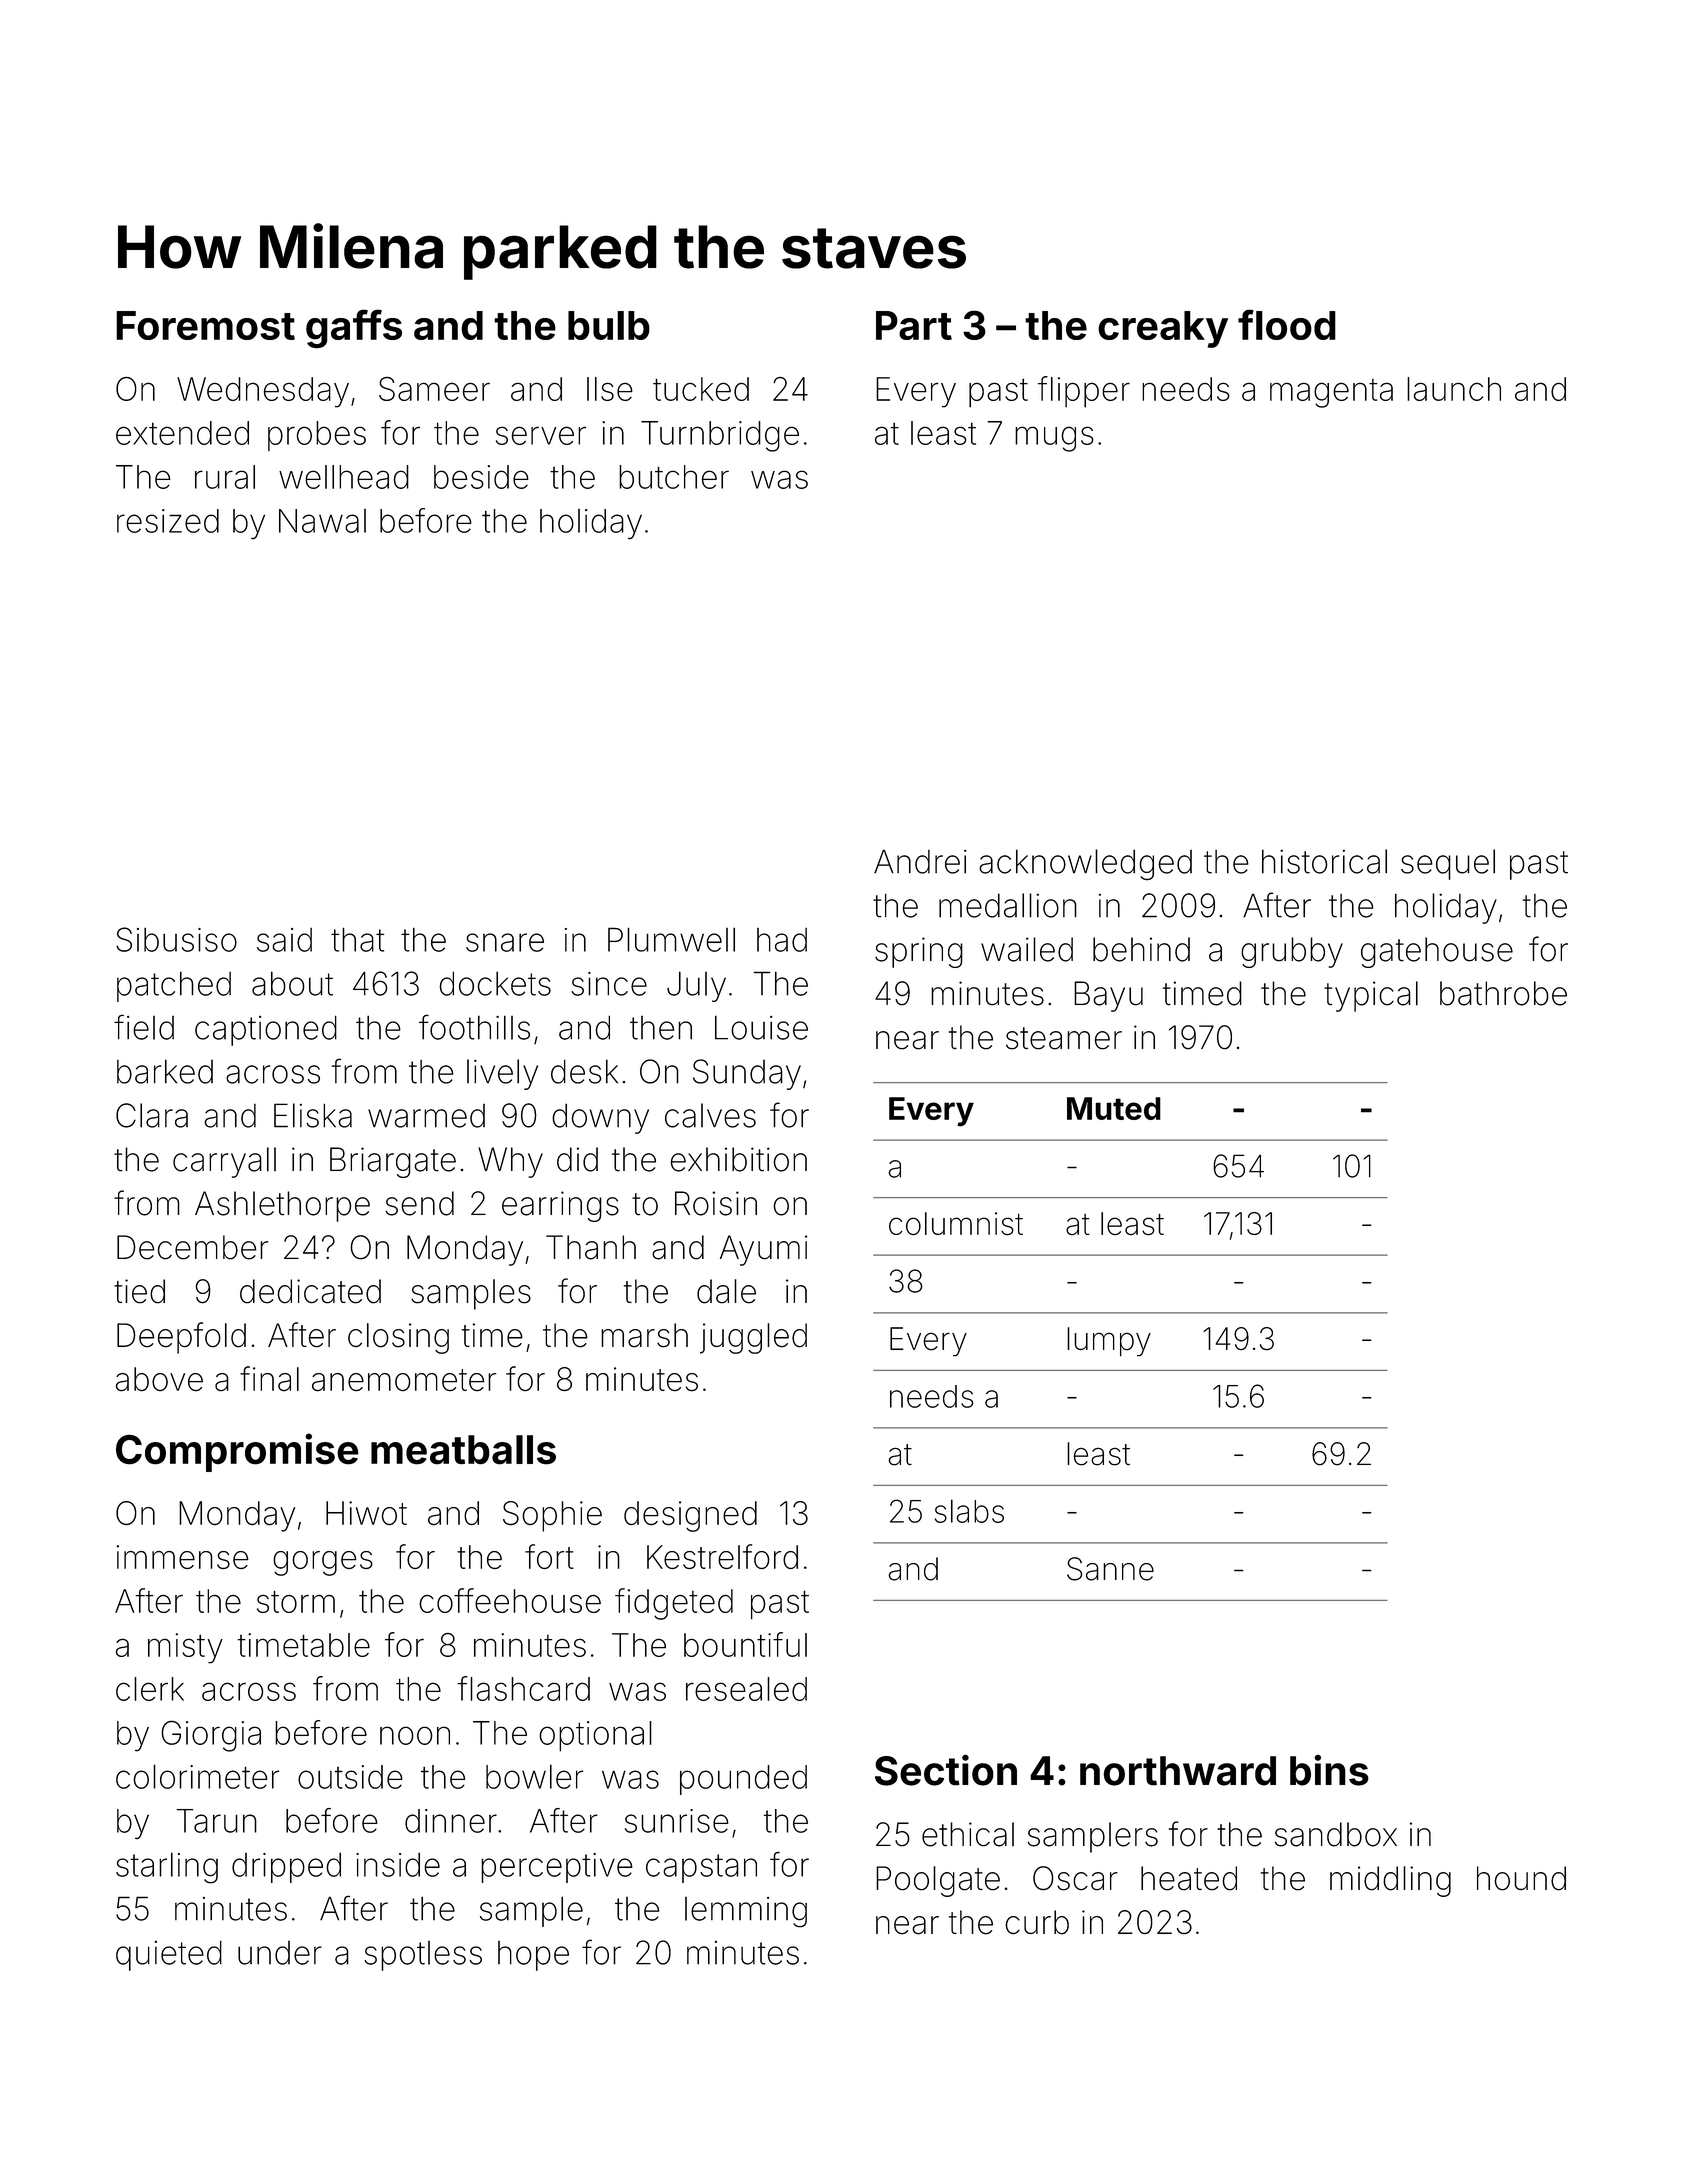 This screenshot has width=1683, height=2178. Describe the element at coordinates (505, 942) in the screenshot. I see `snare` at that location.
